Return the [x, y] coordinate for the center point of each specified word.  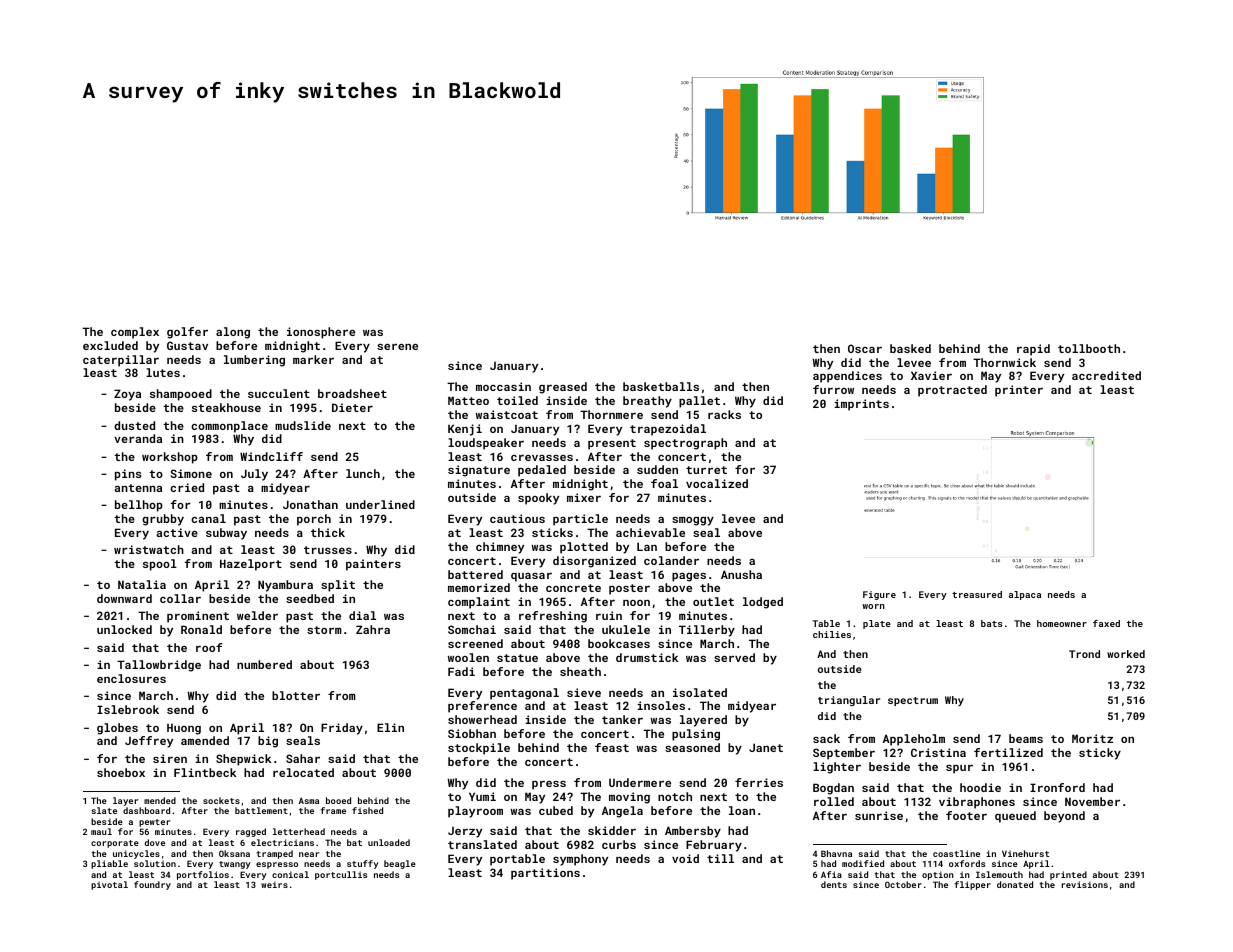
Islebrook [128, 709]
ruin [609, 615]
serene [397, 347]
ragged [251, 832]
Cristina [938, 752]
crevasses [542, 458]
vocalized [717, 483]
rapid [1033, 350]
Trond [1084, 654]
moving [629, 798]
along [233, 333]
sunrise [879, 815]
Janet [766, 747]
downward [124, 598]
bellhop [139, 506]
